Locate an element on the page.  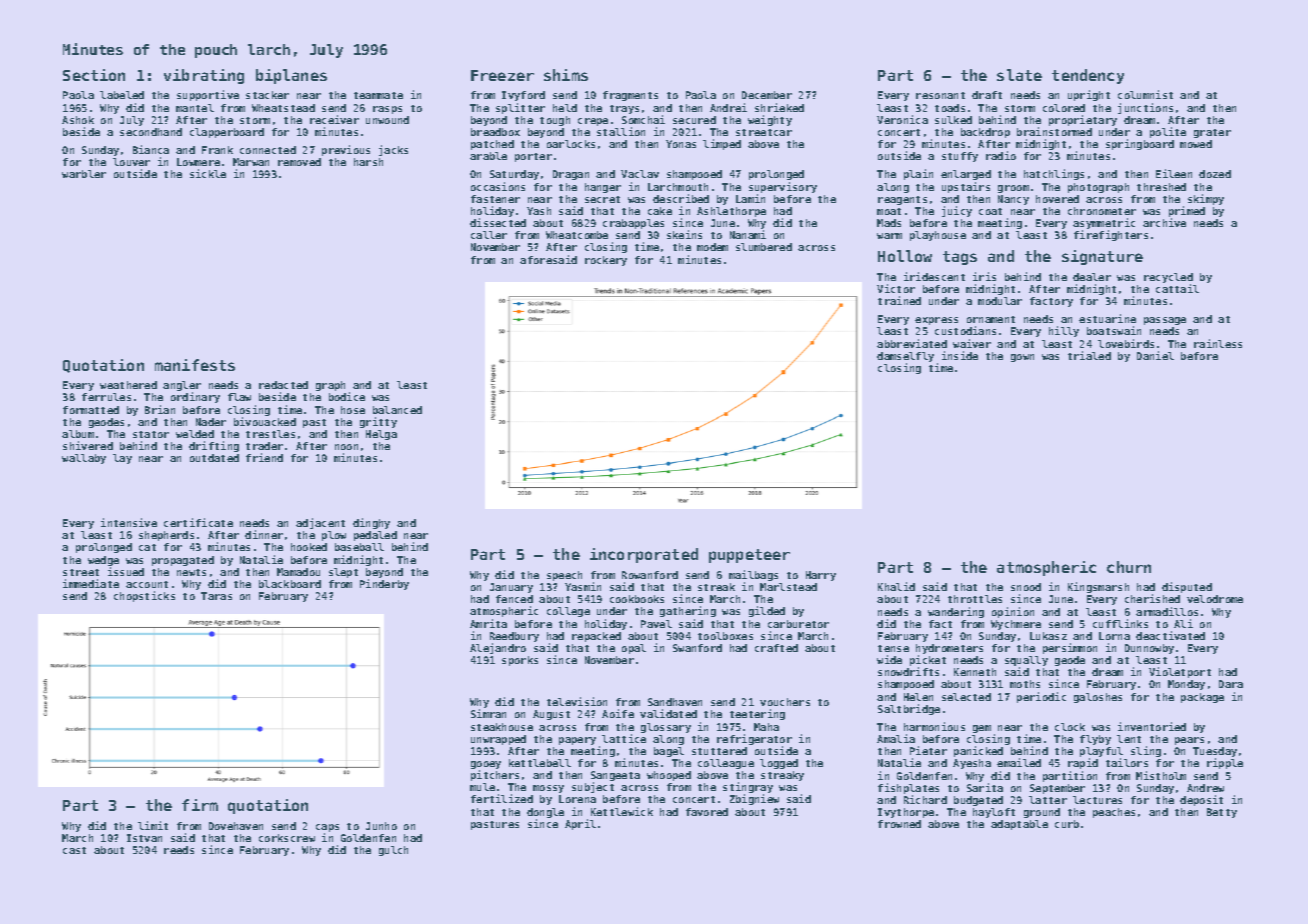
Section is located at coordinates (94, 75).
